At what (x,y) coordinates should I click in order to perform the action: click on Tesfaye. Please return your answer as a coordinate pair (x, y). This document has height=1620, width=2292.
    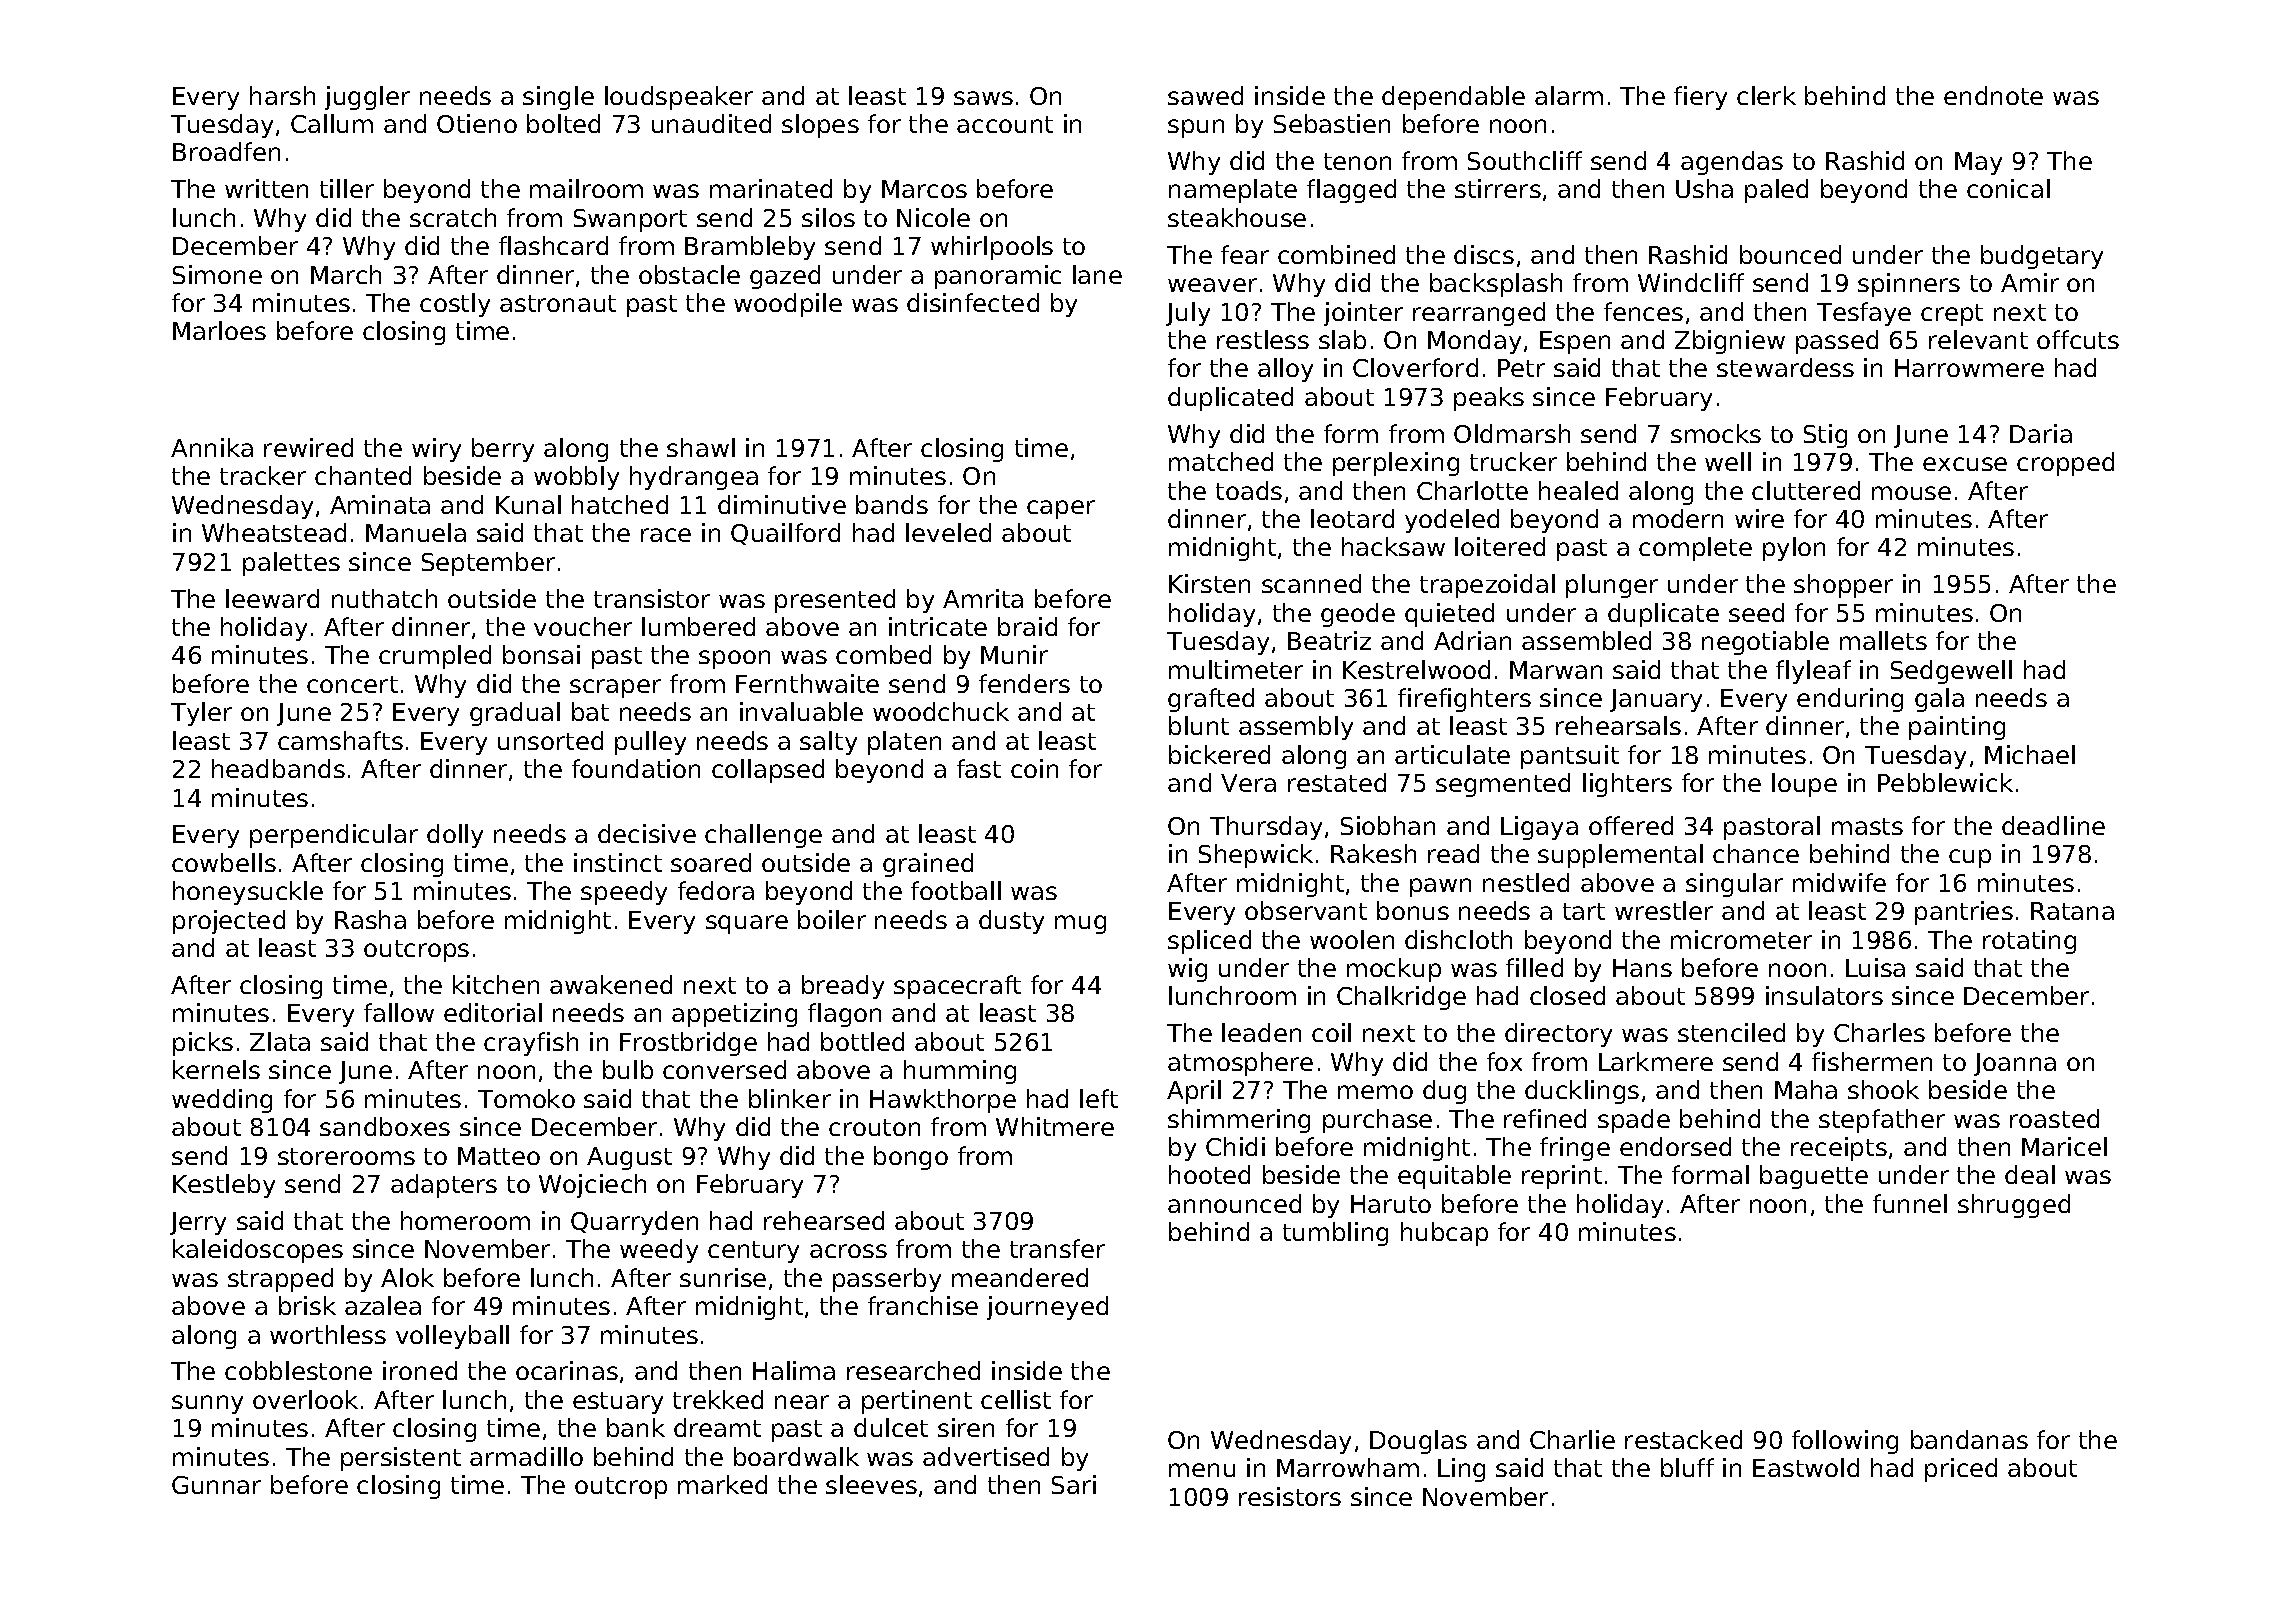
    Looking at the image, I should click on (1864, 314).
